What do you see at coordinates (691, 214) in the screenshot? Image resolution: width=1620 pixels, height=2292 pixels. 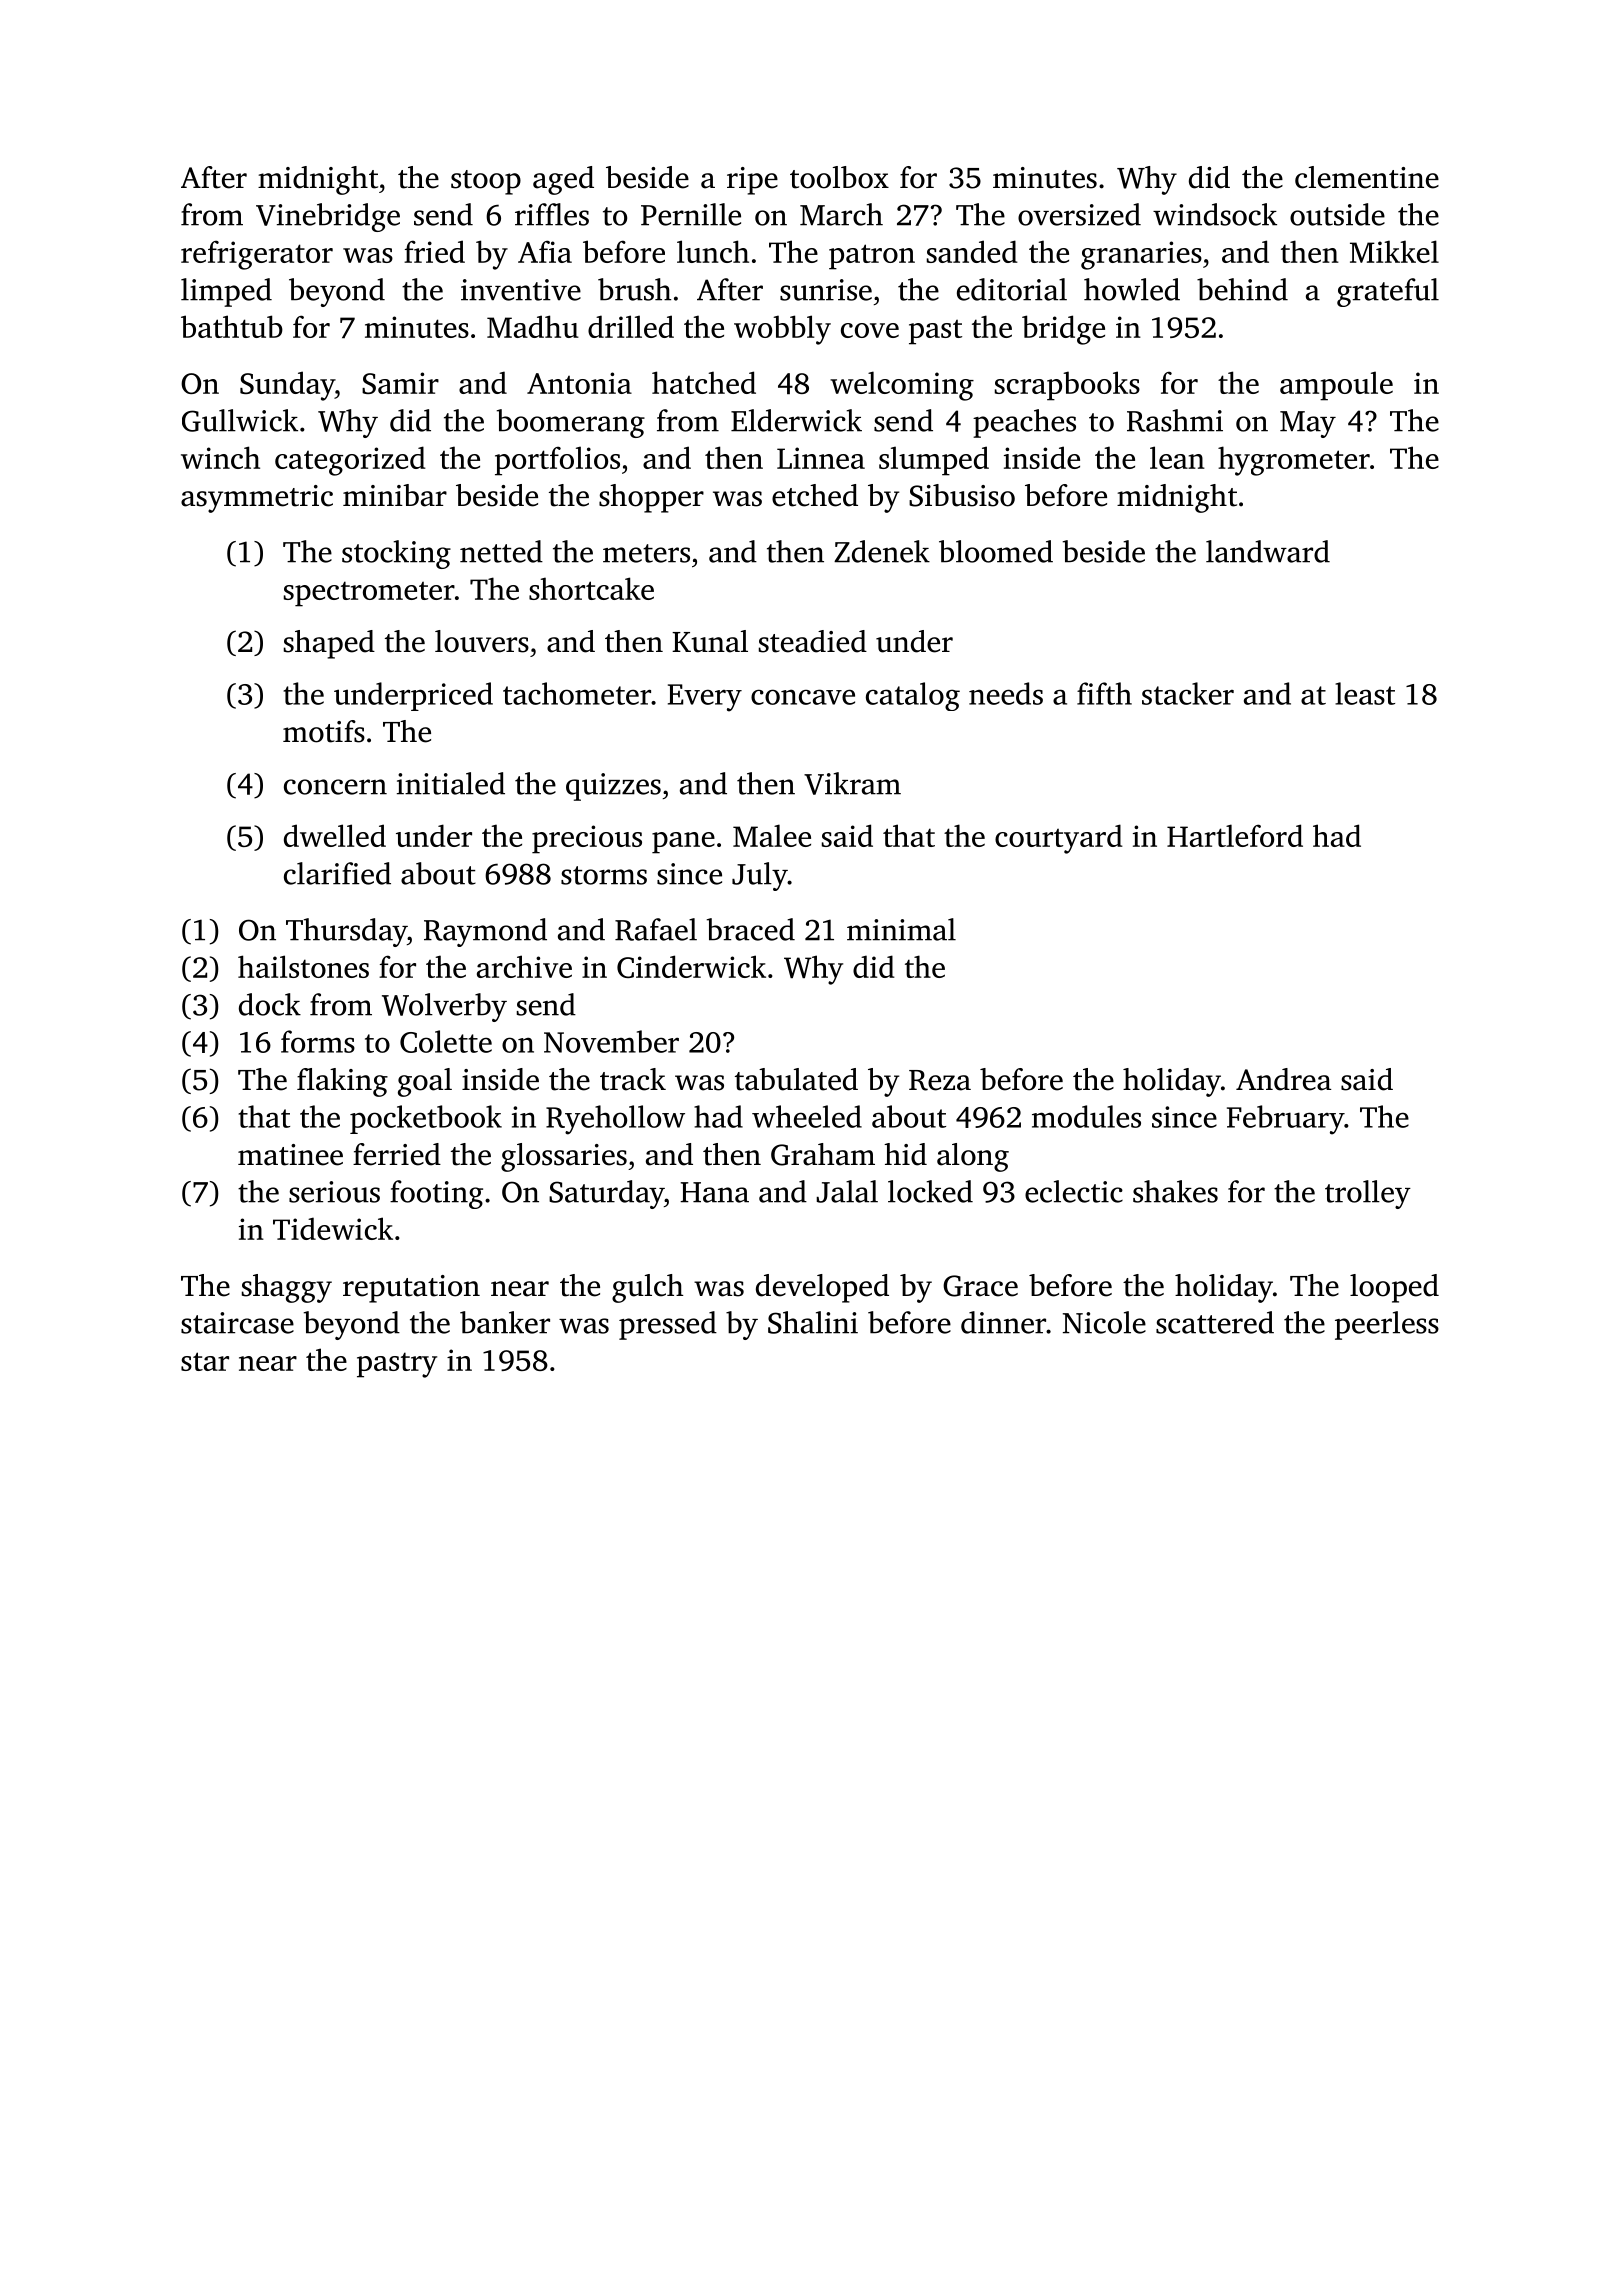 I see `Pernille` at bounding box center [691, 214].
